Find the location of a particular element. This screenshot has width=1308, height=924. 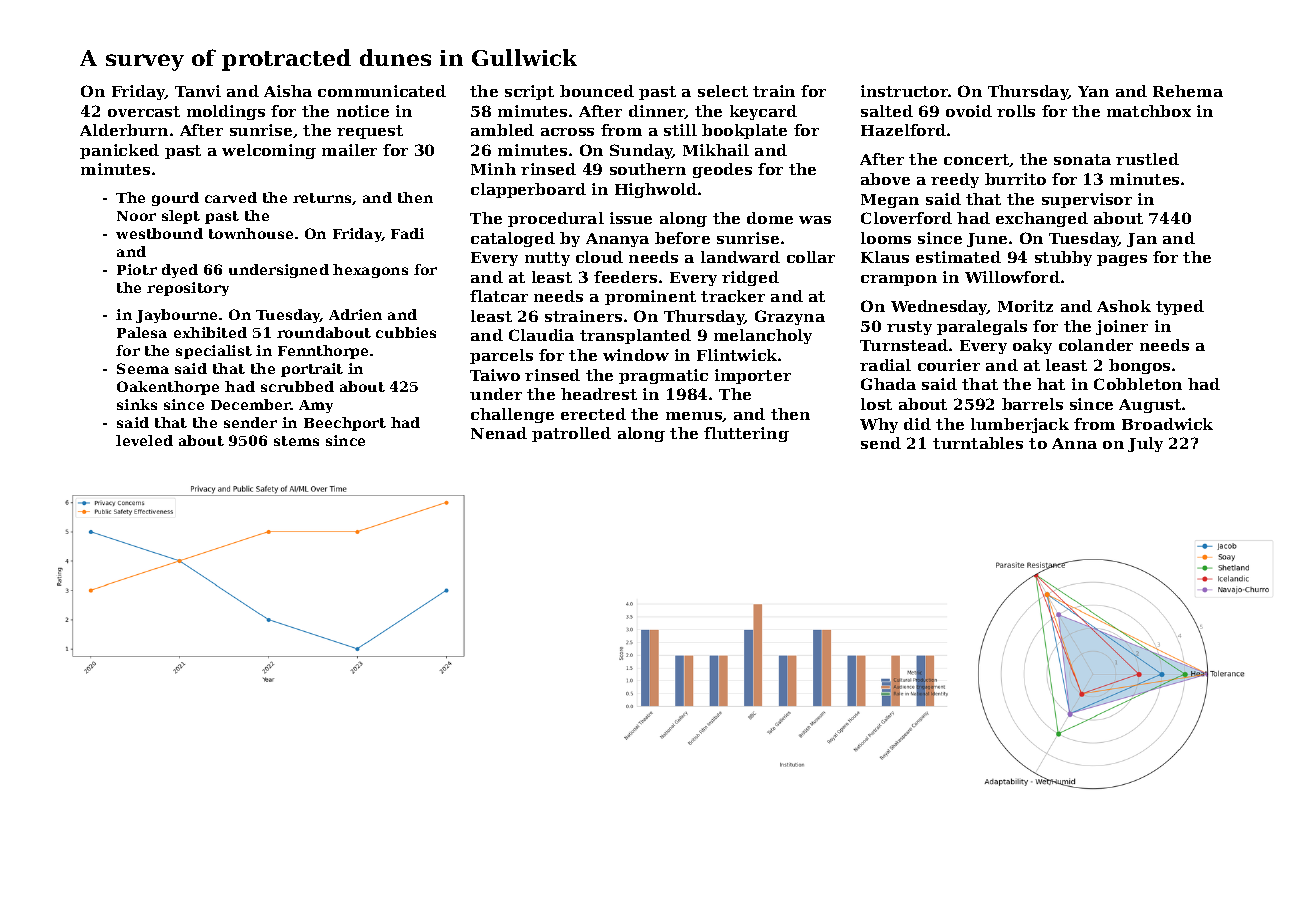

Yan is located at coordinates (1093, 91).
